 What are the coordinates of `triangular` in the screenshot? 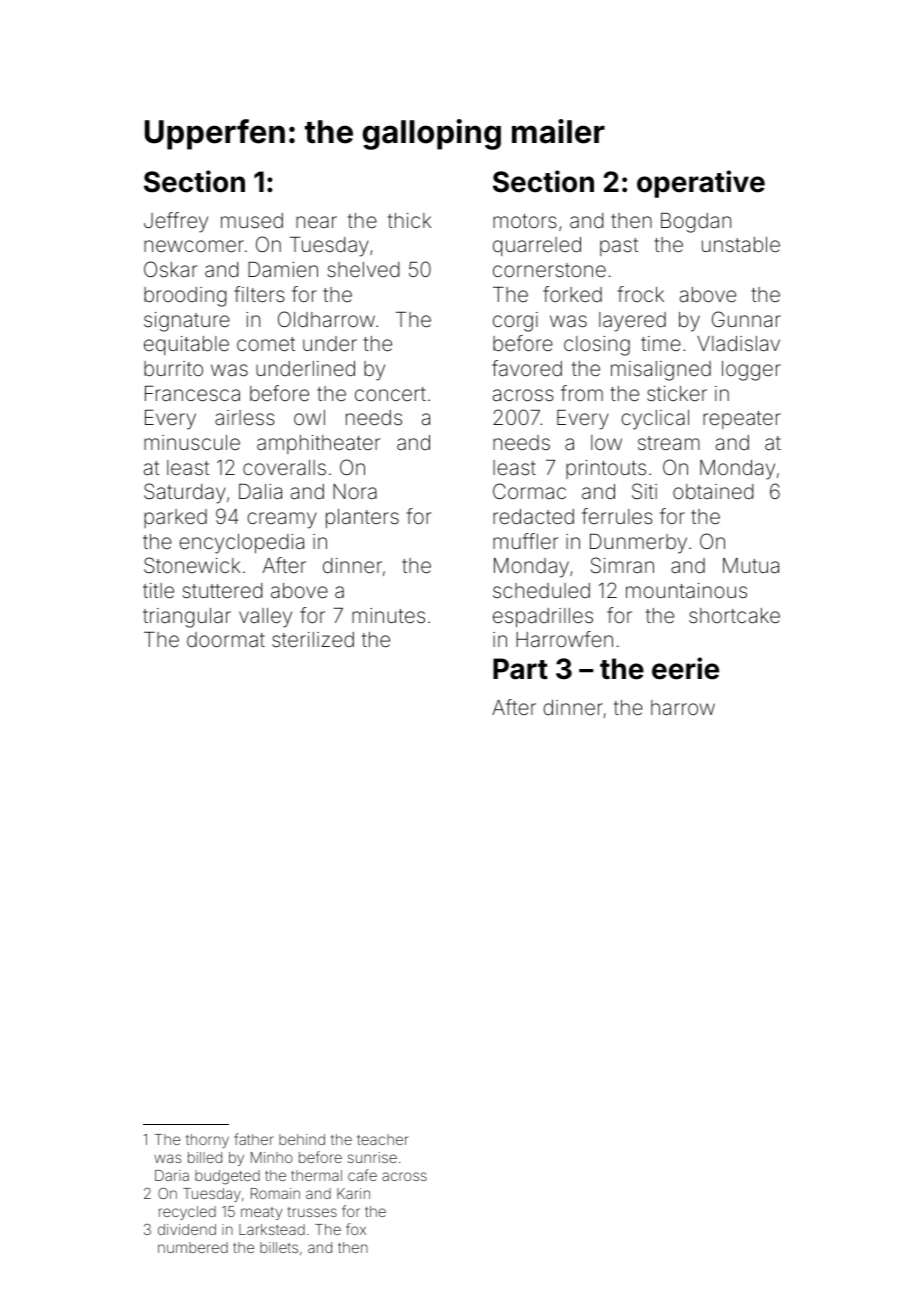 It's located at (187, 618).
